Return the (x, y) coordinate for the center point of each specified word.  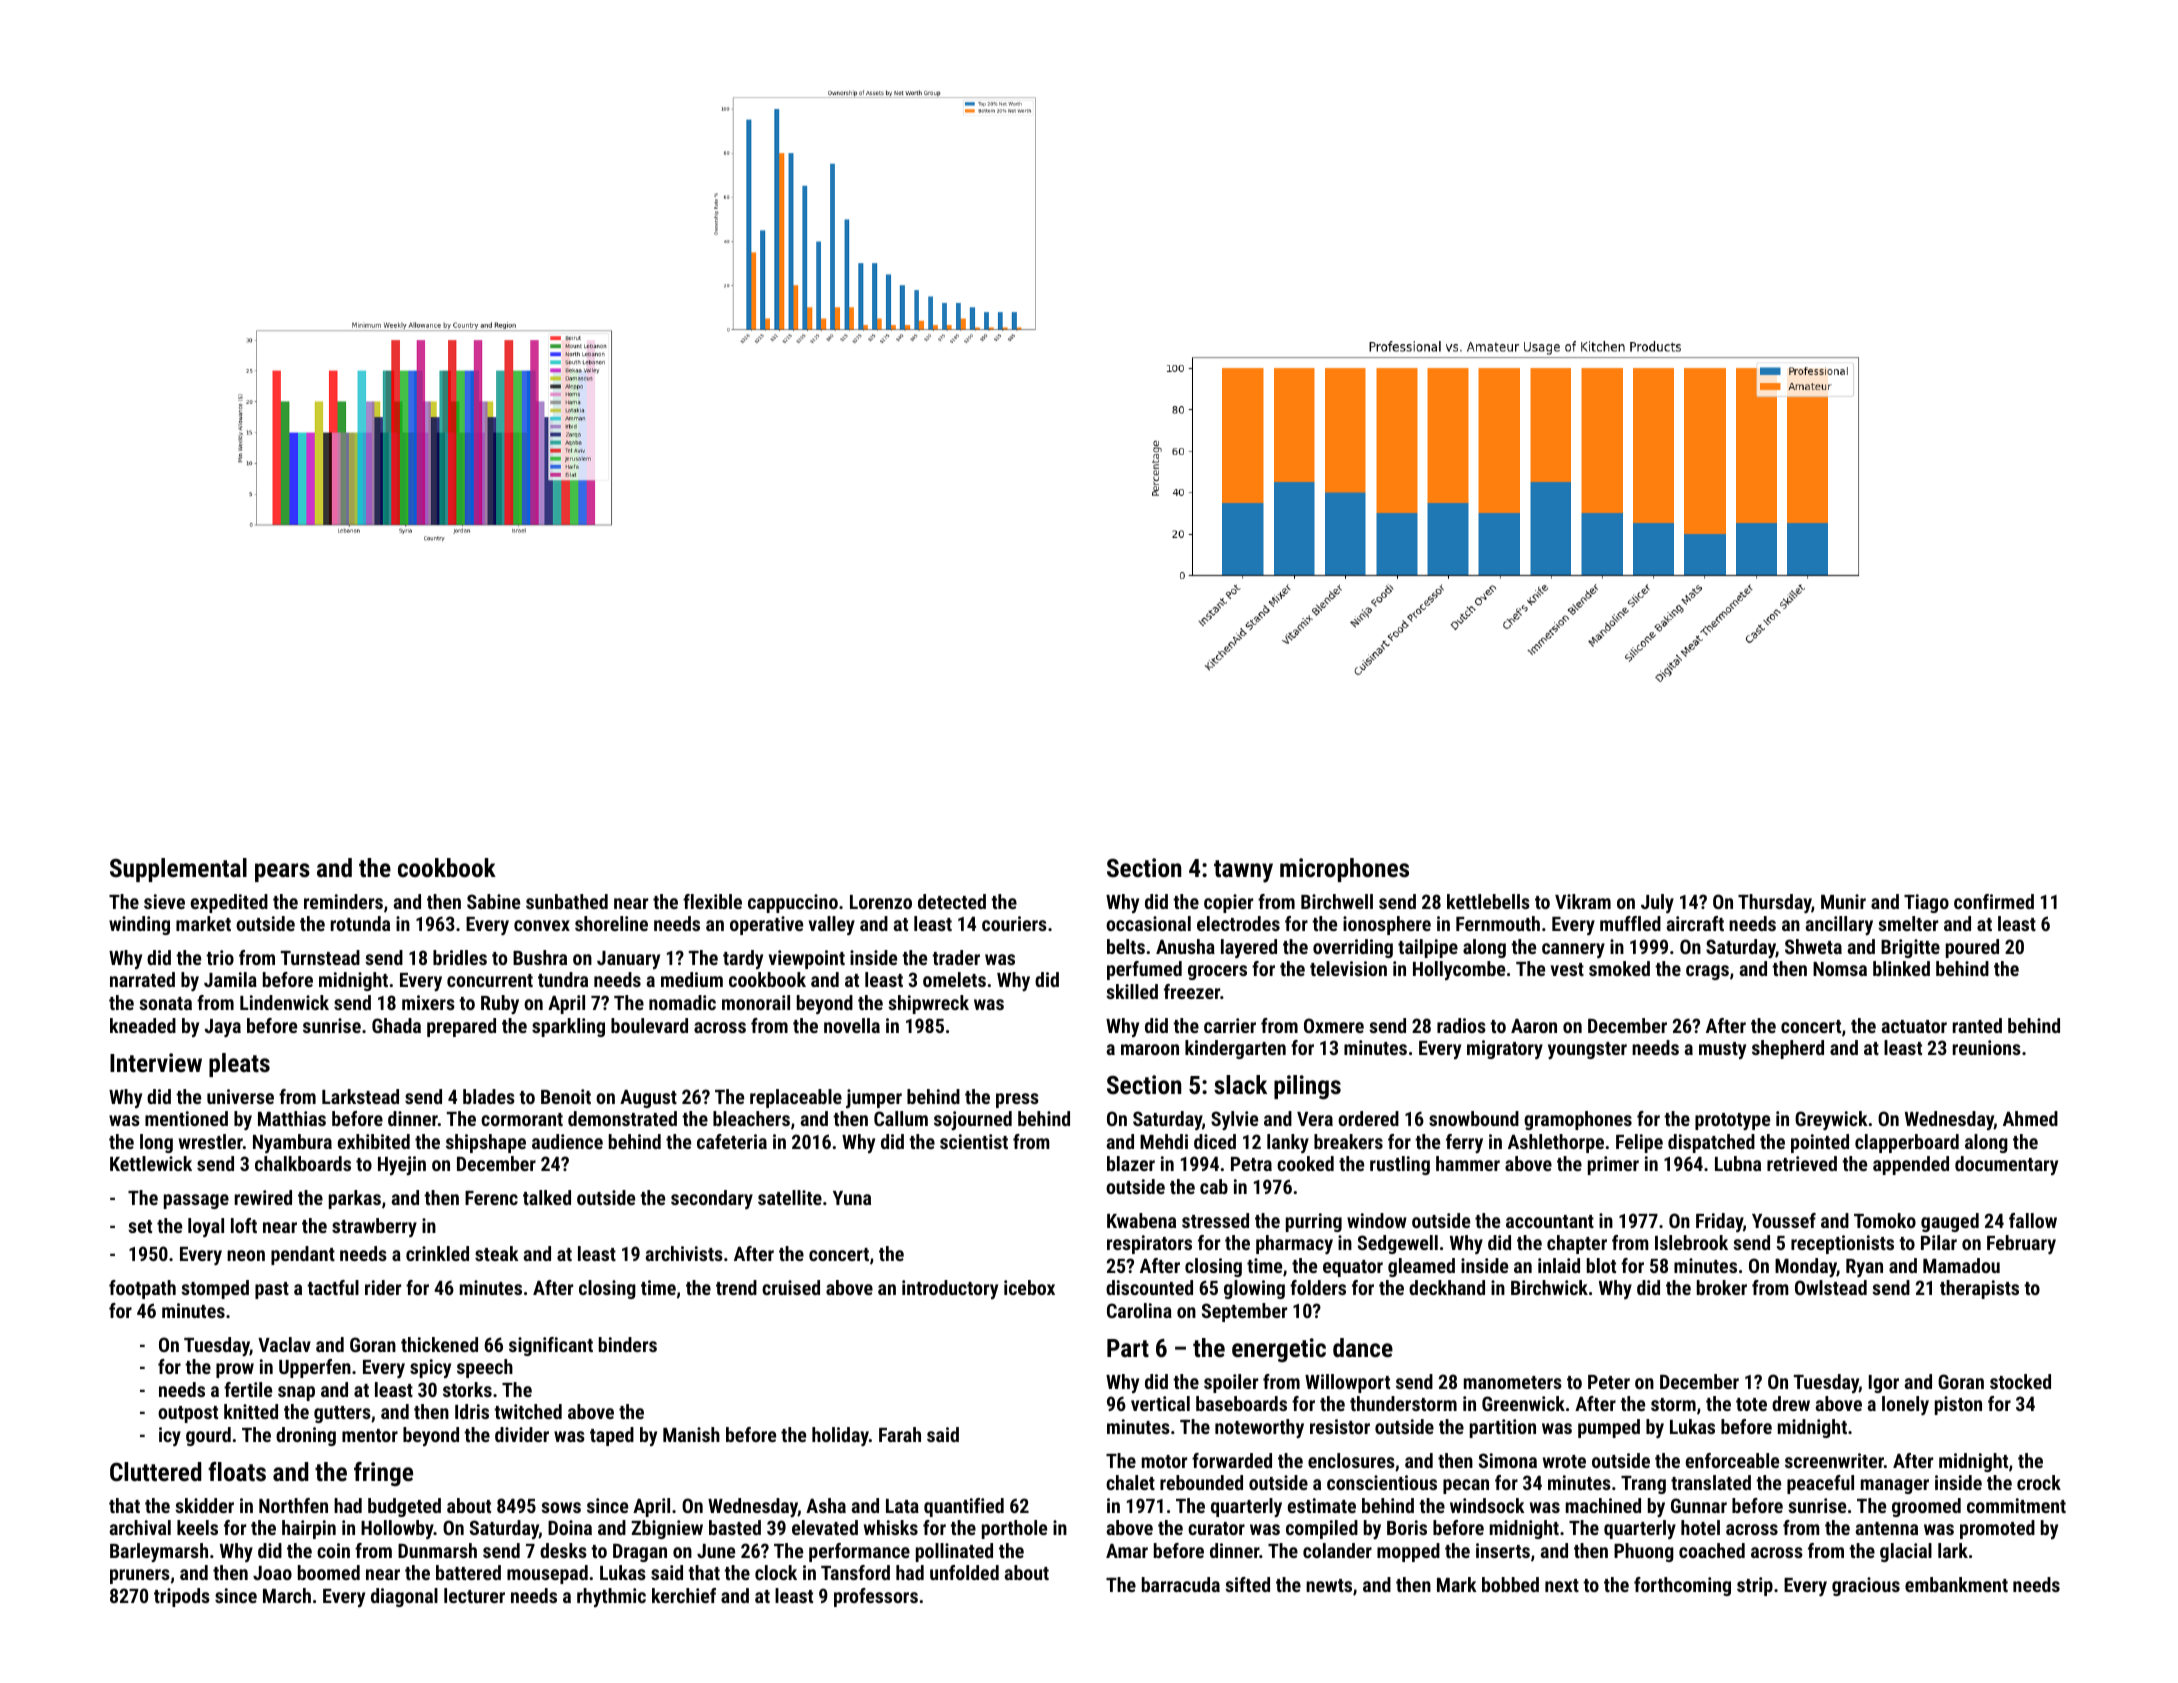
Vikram (1583, 901)
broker (1722, 1287)
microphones (1344, 870)
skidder (204, 1505)
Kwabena (1141, 1220)
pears (282, 872)
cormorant (522, 1119)
